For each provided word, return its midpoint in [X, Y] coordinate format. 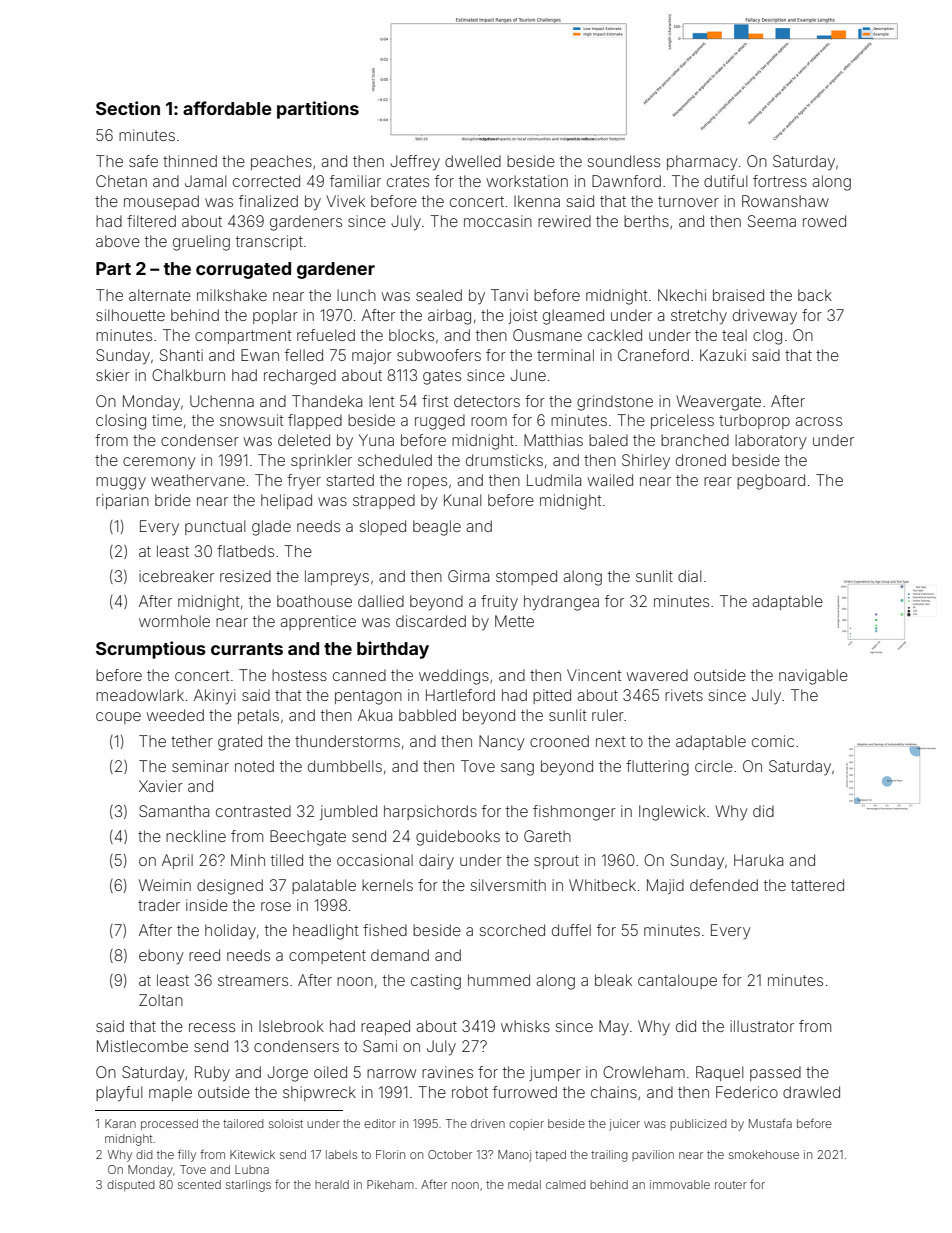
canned [359, 675]
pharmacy [702, 163]
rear [718, 481]
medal [524, 1184]
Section [128, 108]
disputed [131, 1185]
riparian [122, 501]
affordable [227, 108]
